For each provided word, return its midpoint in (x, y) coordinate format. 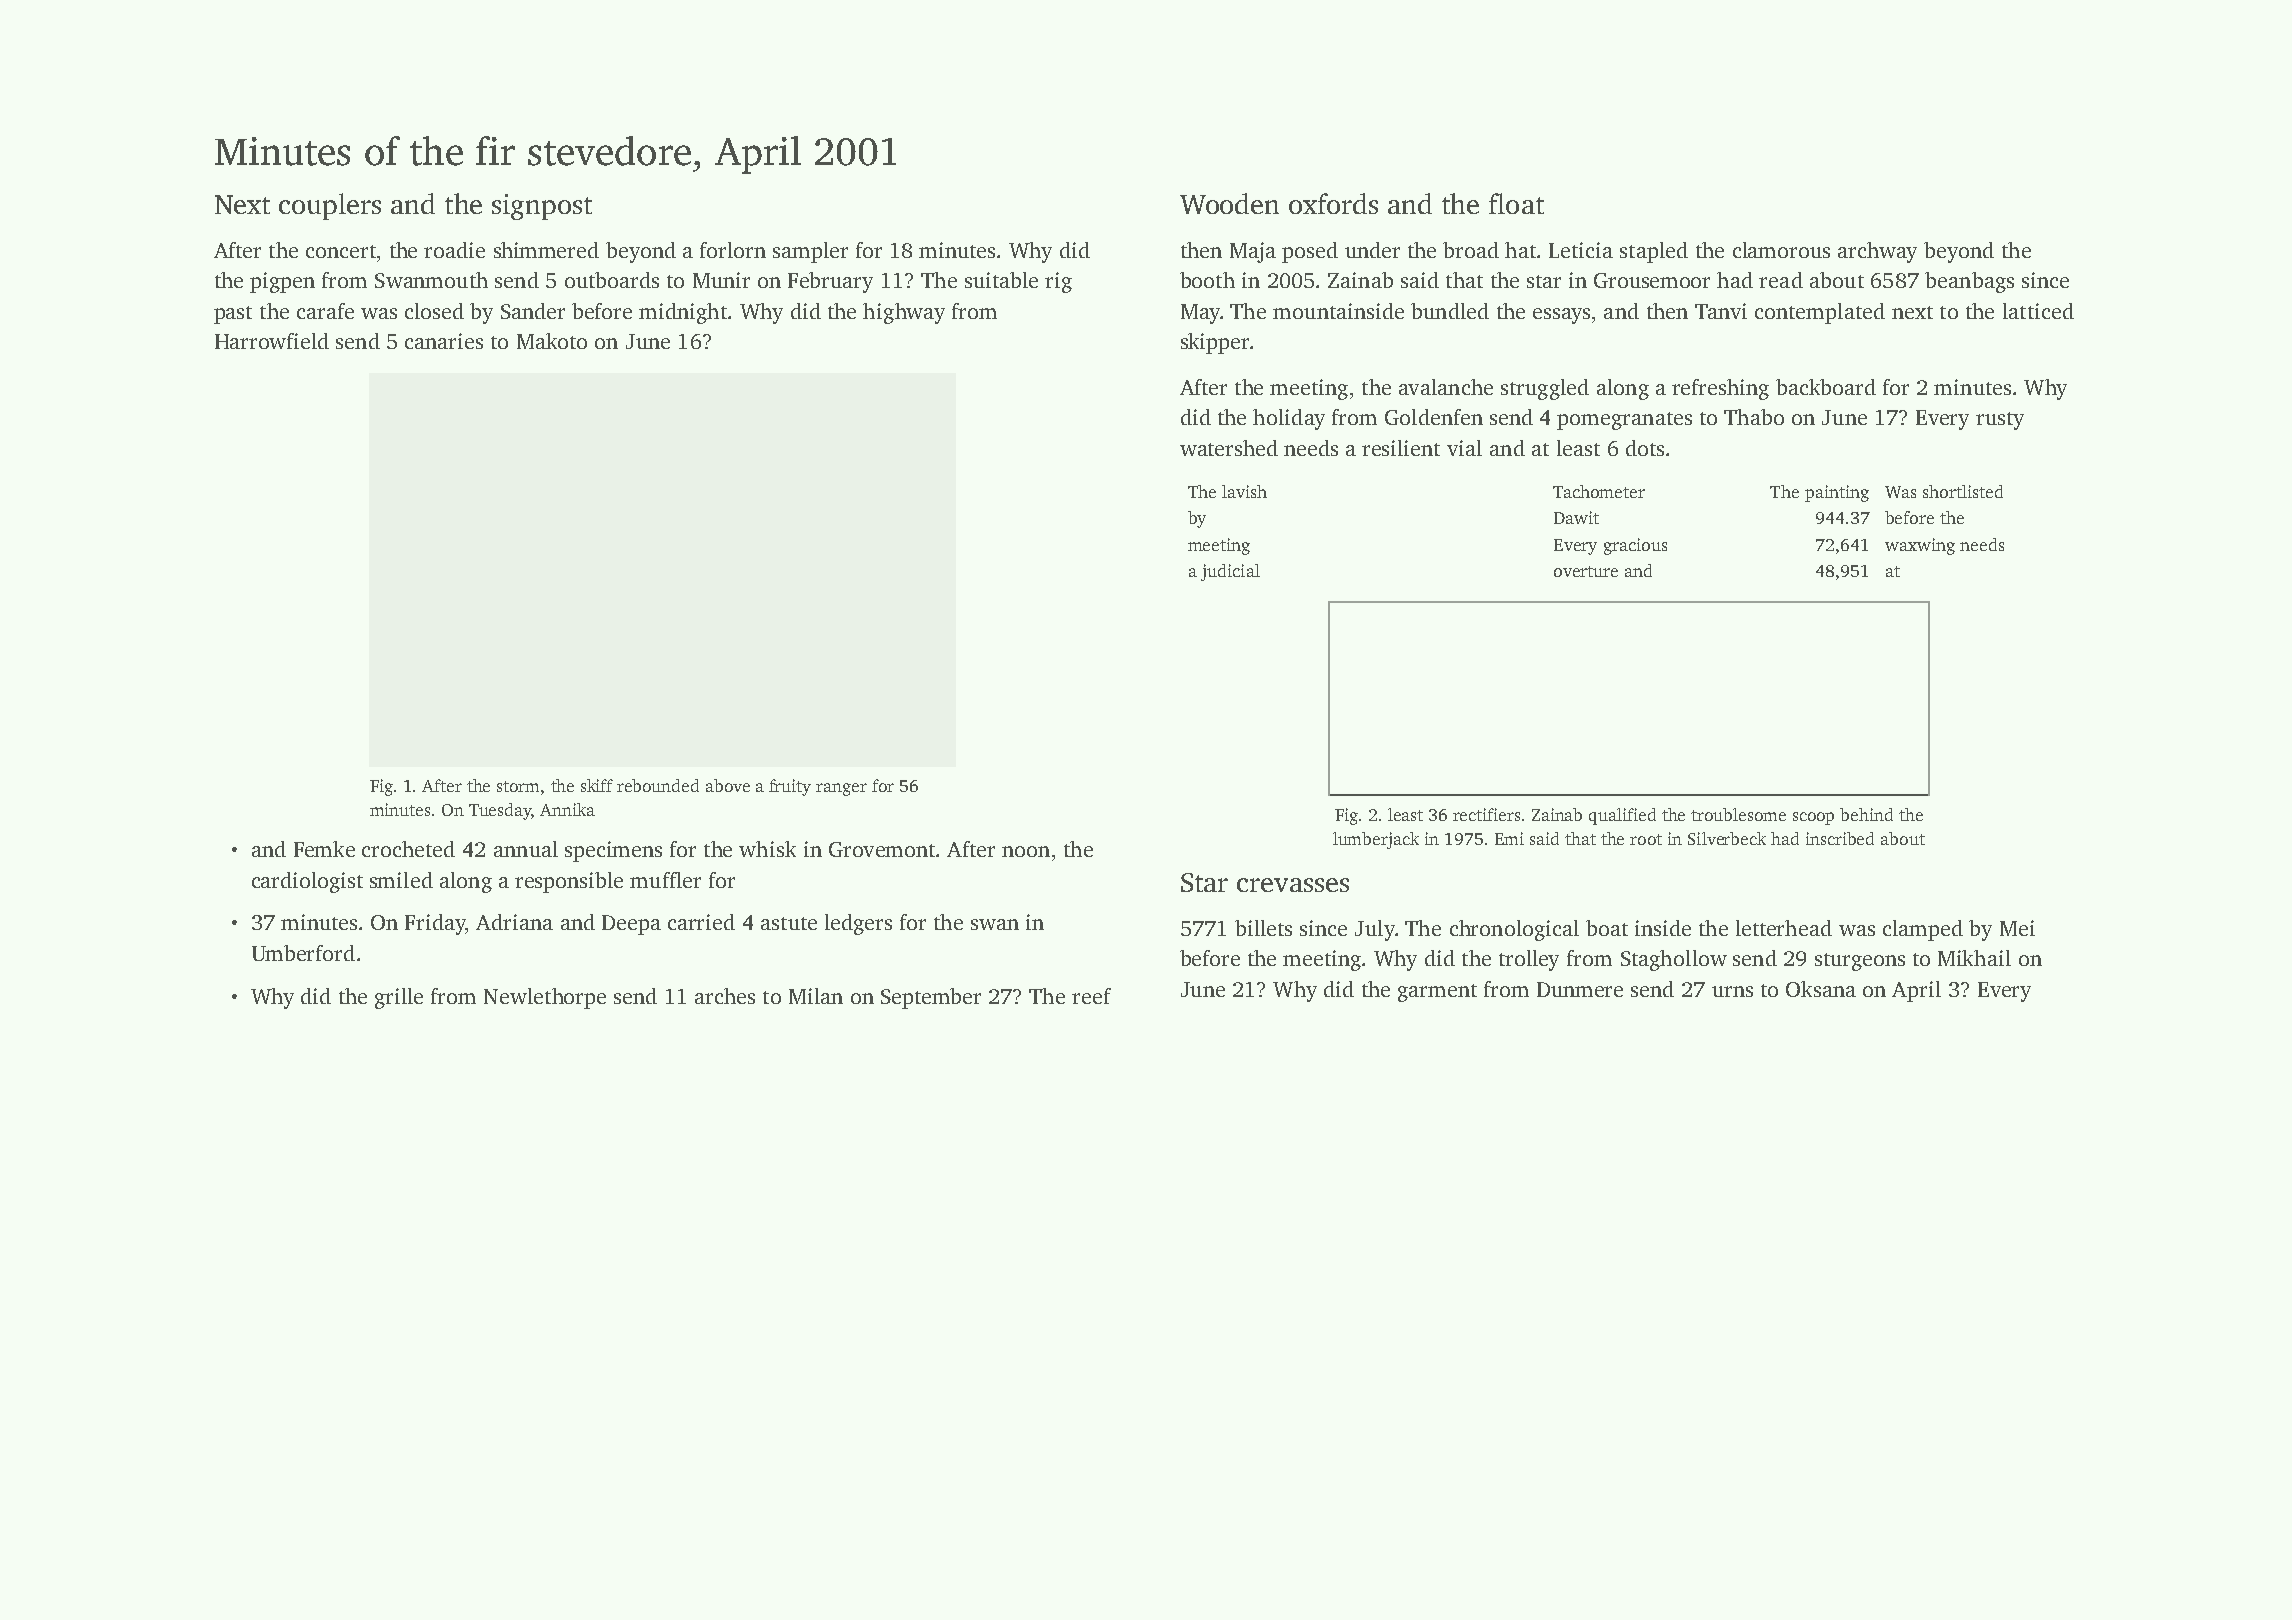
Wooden (1229, 203)
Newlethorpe (545, 998)
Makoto (552, 341)
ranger (841, 789)
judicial (1230, 572)
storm (518, 786)
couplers (330, 206)
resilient (1401, 448)
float (1516, 203)
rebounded (658, 785)
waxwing (1920, 546)
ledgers (858, 924)
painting (1837, 493)
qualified (1622, 816)
